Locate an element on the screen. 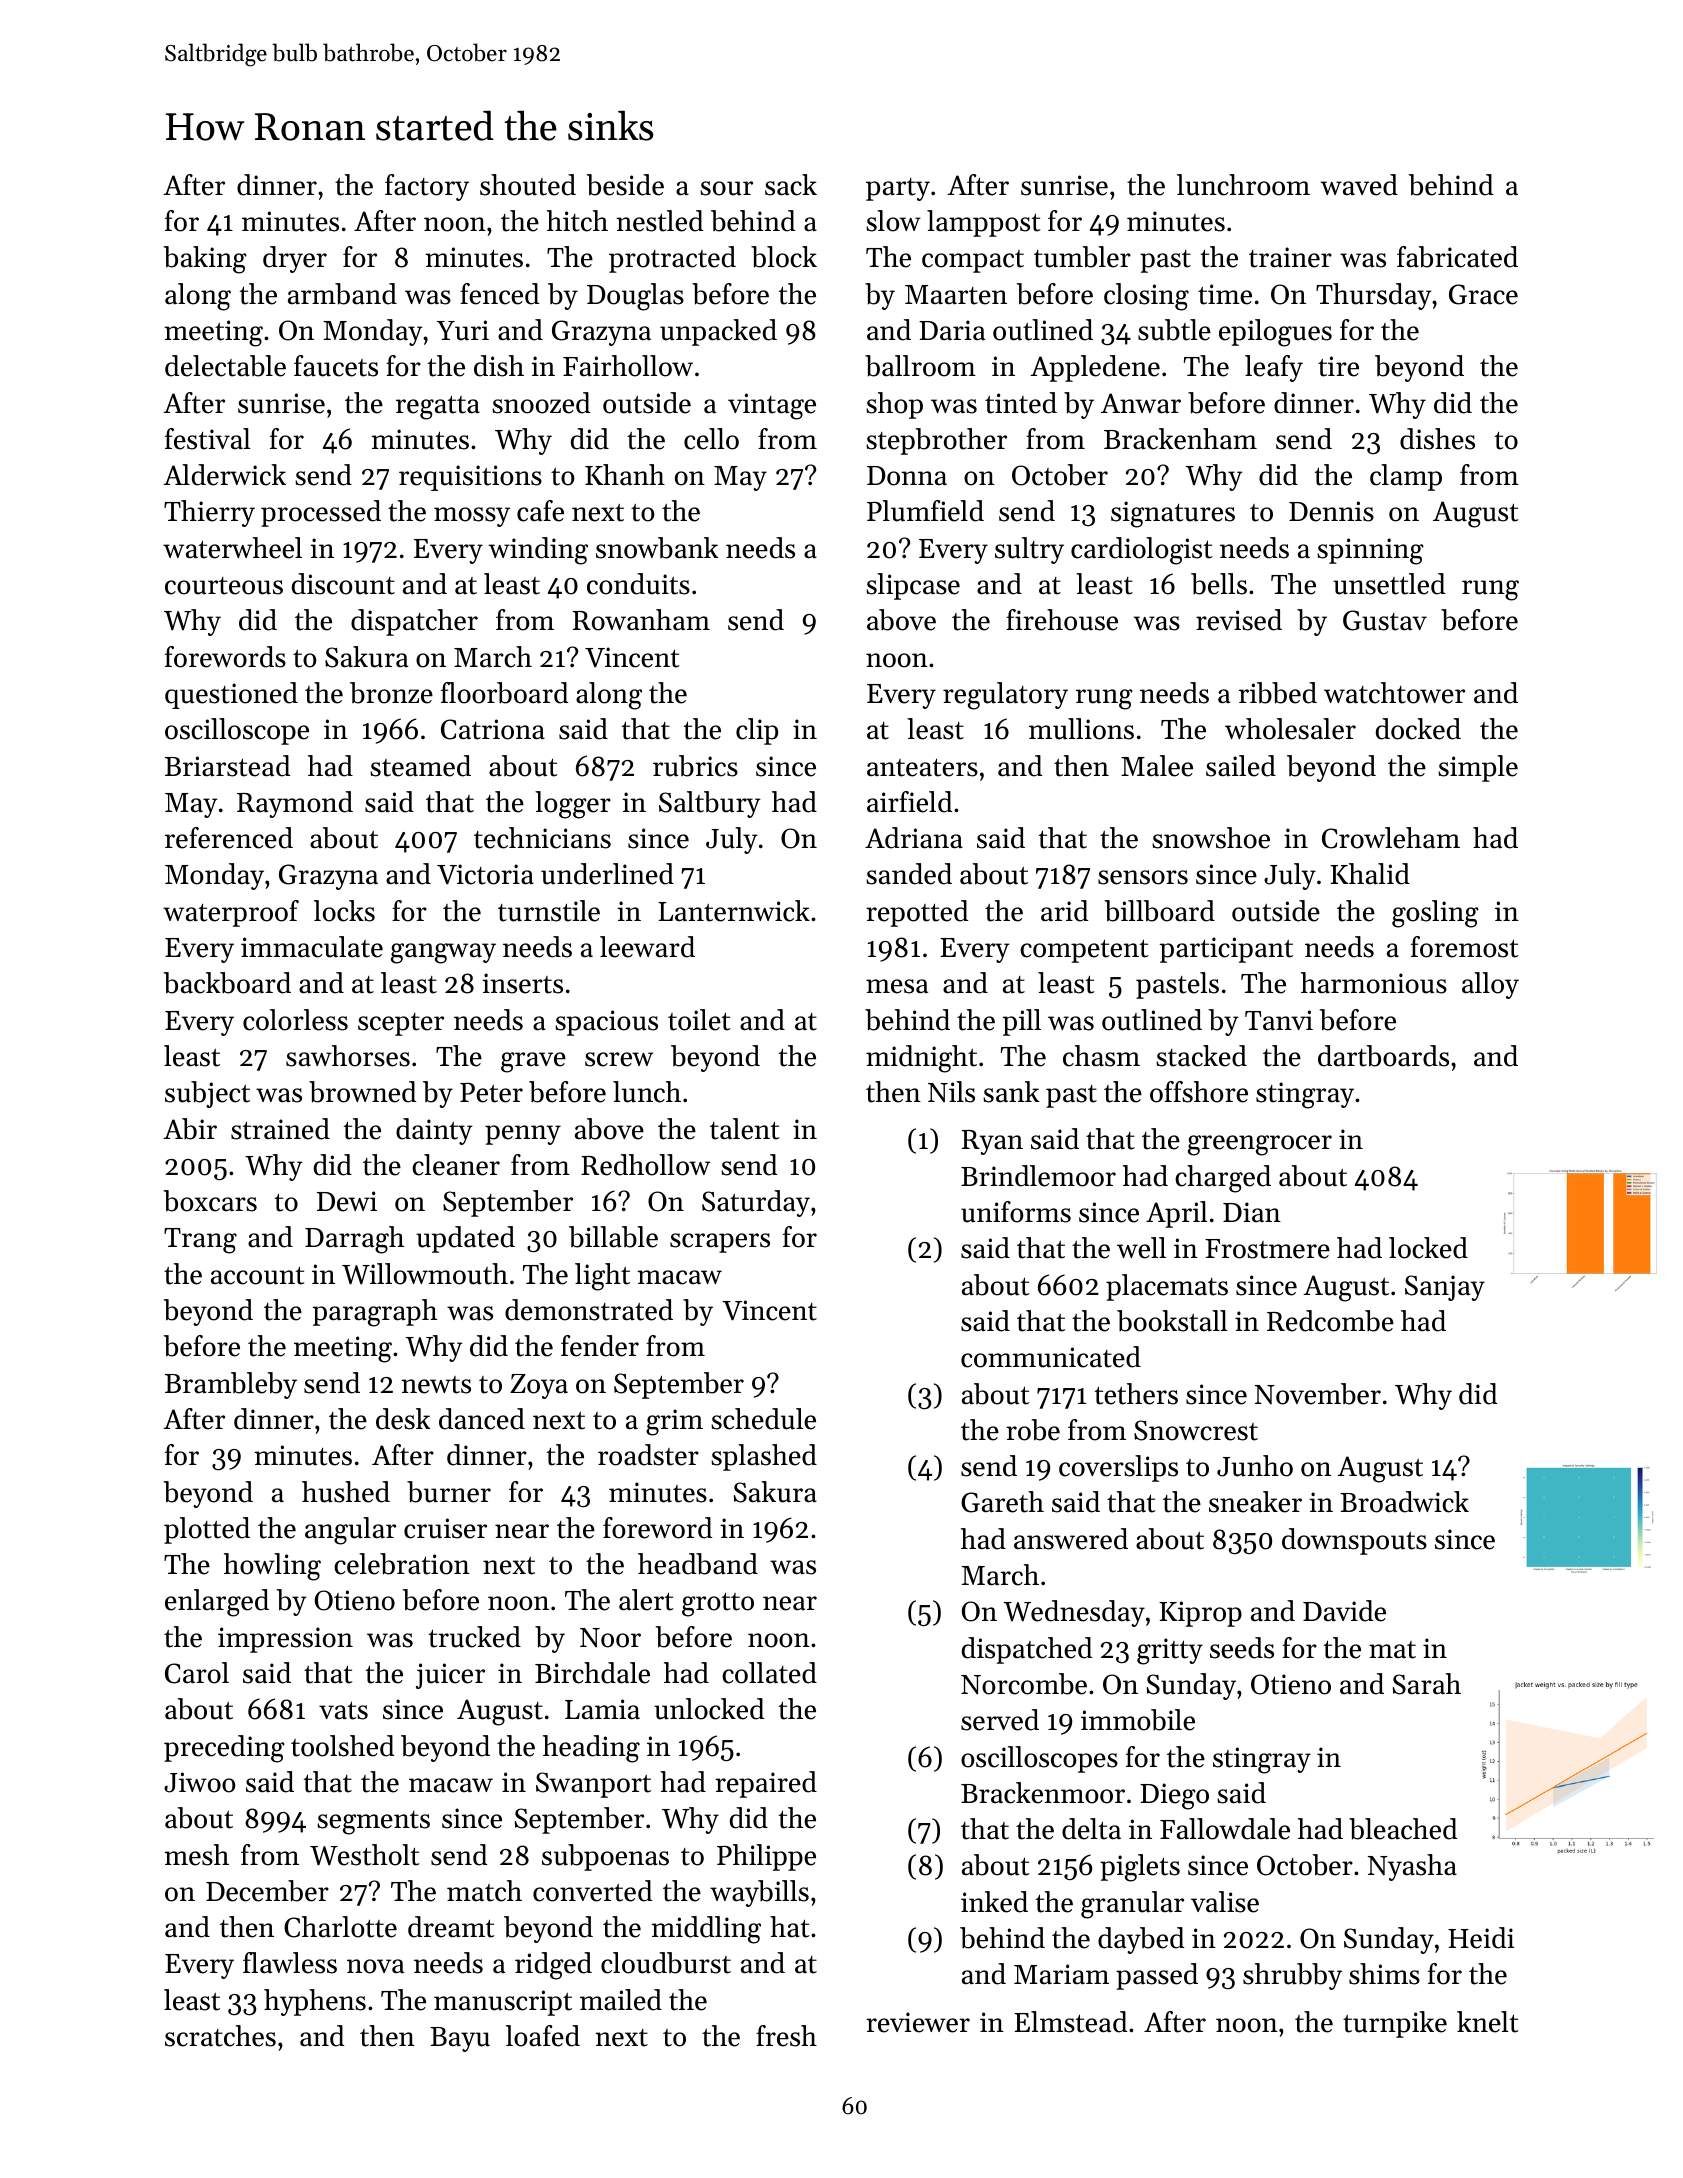  impression is located at coordinates (285, 1640).
